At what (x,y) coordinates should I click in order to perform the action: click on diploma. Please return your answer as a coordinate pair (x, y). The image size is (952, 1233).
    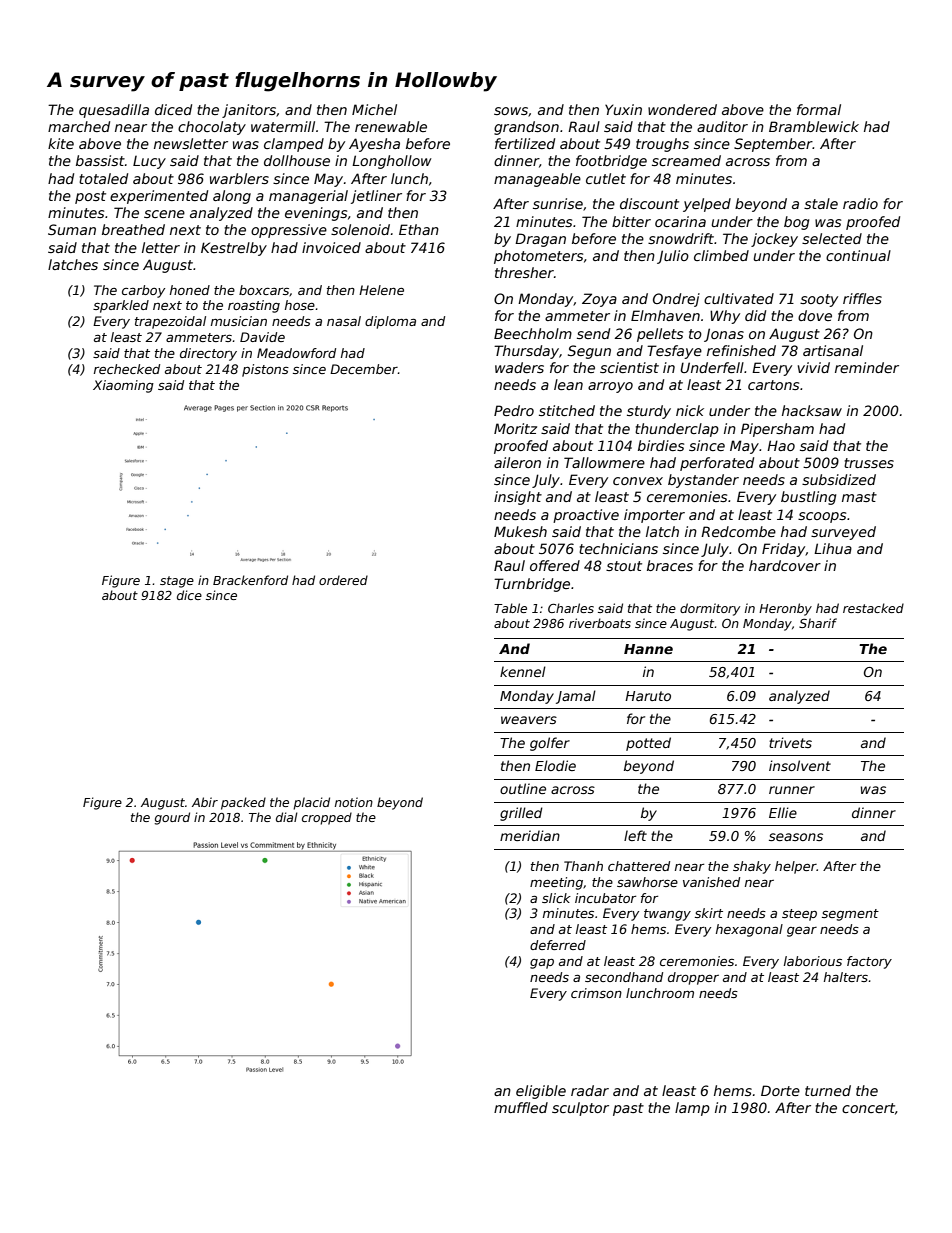
    Looking at the image, I should click on (390, 322).
